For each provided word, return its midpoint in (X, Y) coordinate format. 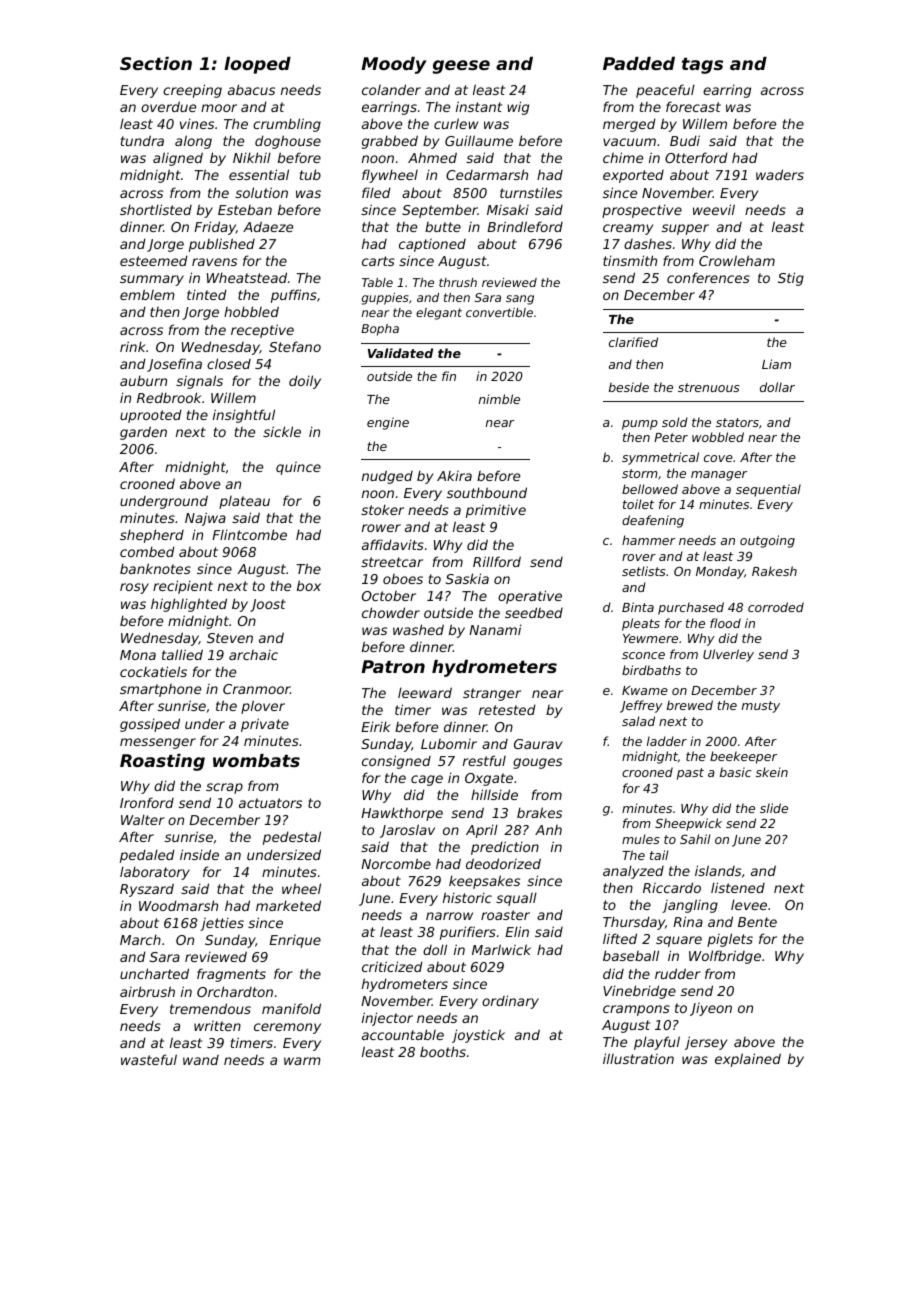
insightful (244, 416)
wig (518, 108)
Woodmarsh (178, 905)
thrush (458, 282)
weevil (714, 209)
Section (156, 63)
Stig (791, 279)
